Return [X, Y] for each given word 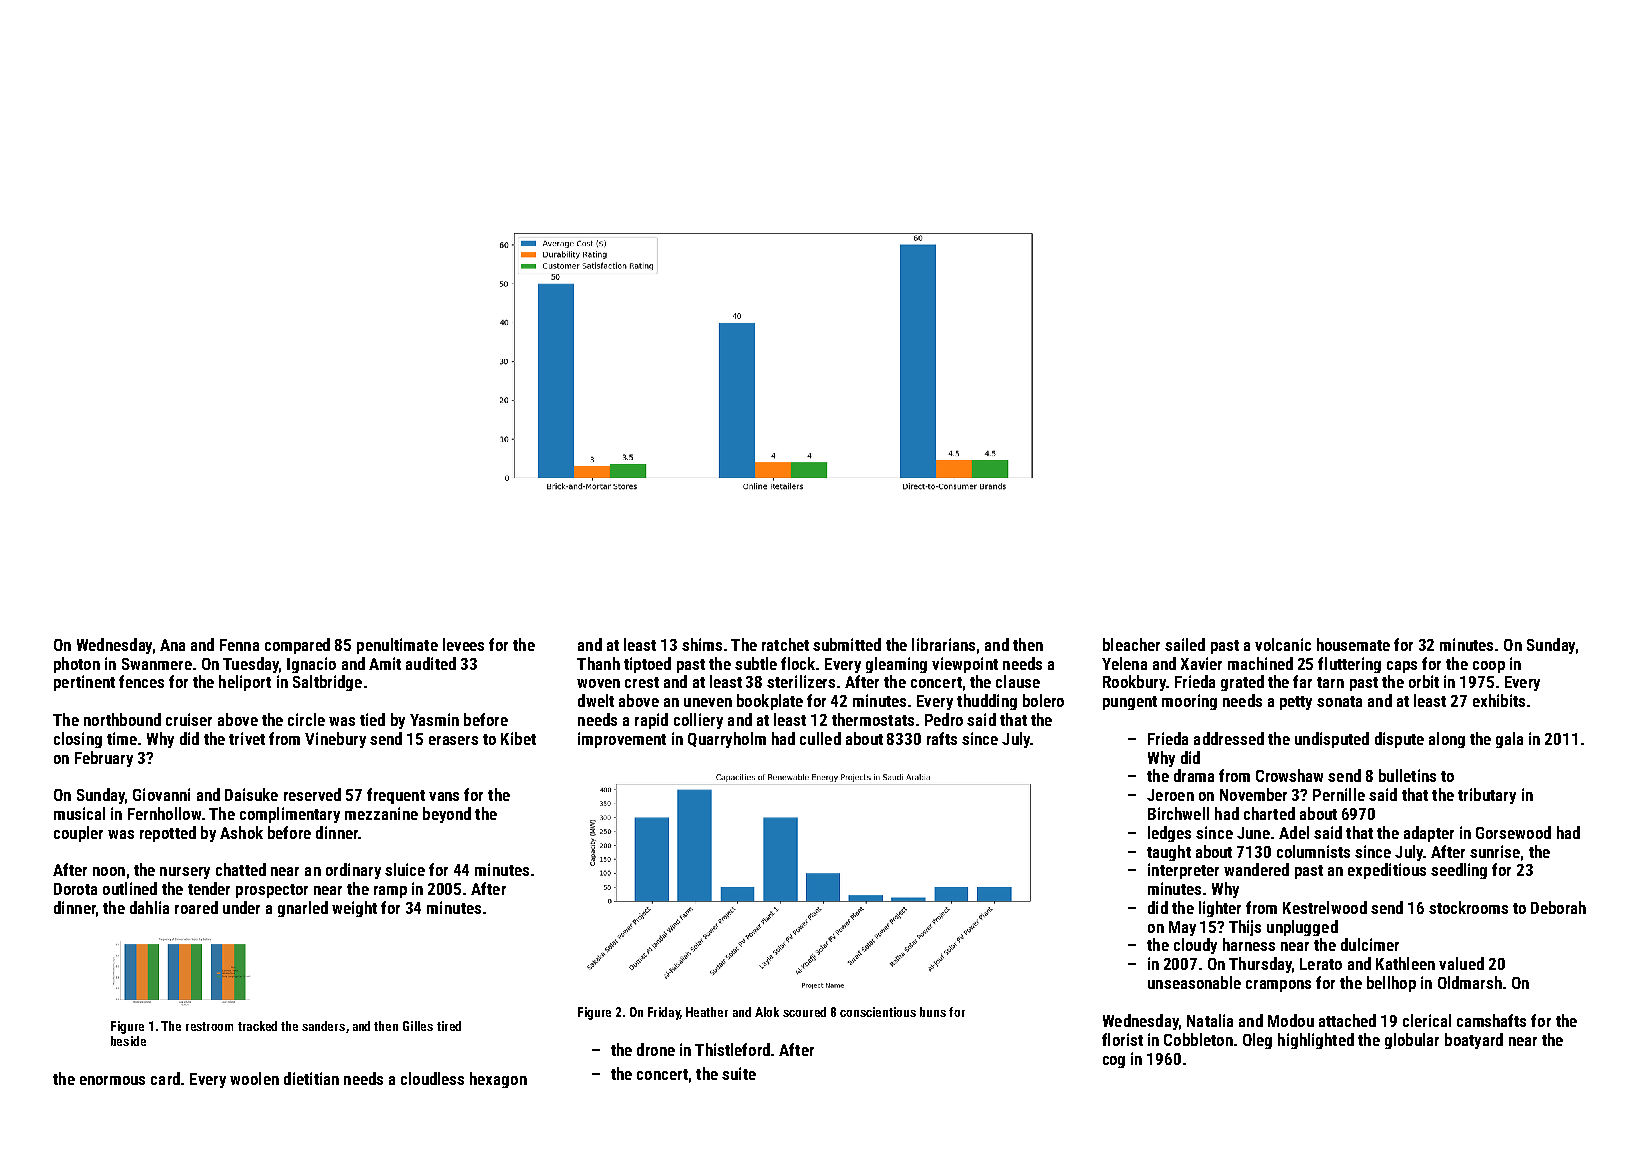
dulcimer [1370, 944]
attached [1347, 1020]
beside [128, 1041]
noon [109, 871]
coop [1489, 667]
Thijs [1245, 928]
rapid [651, 721]
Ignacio [311, 665]
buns [933, 1012]
